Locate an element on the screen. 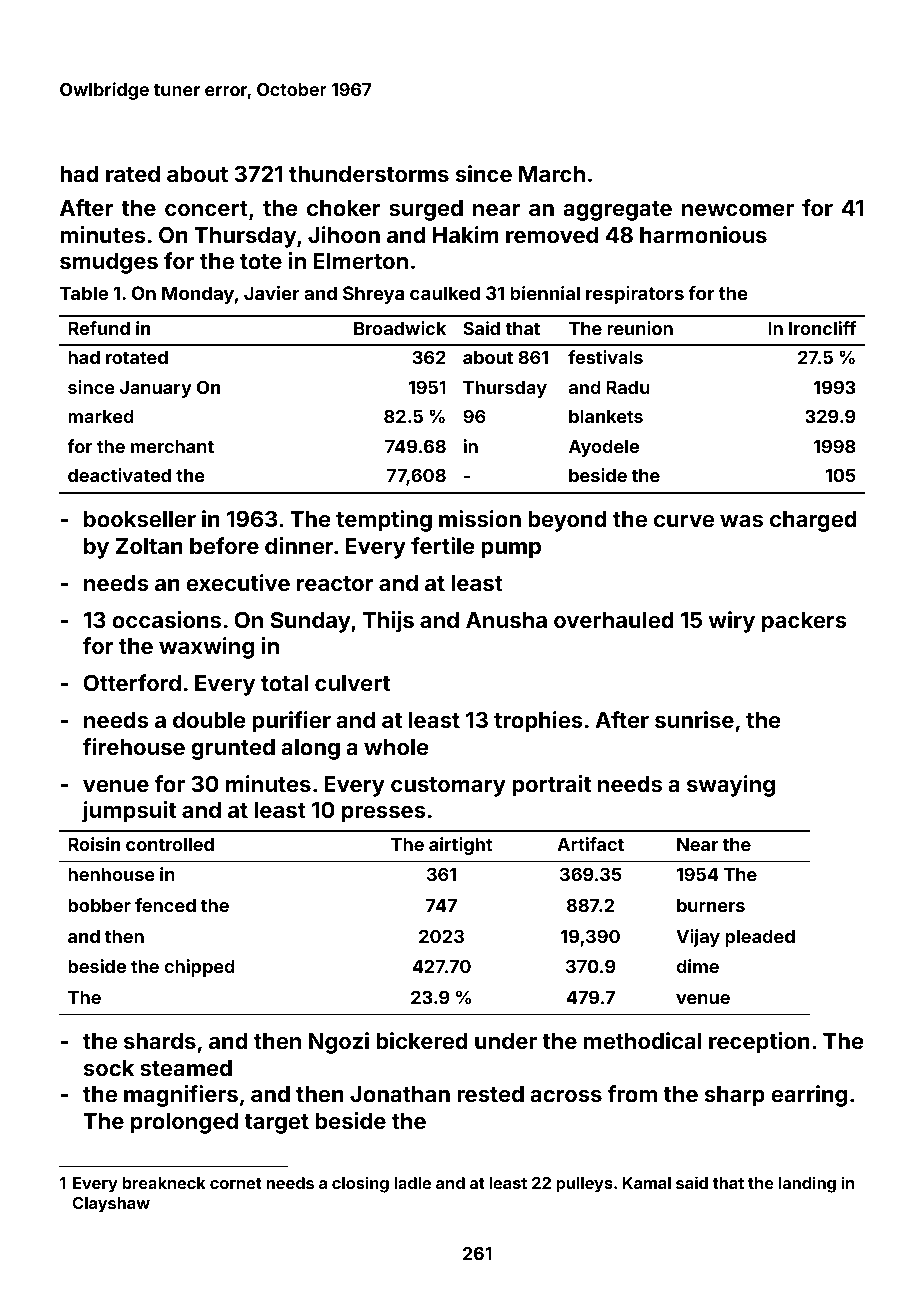  overhauled is located at coordinates (614, 620).
